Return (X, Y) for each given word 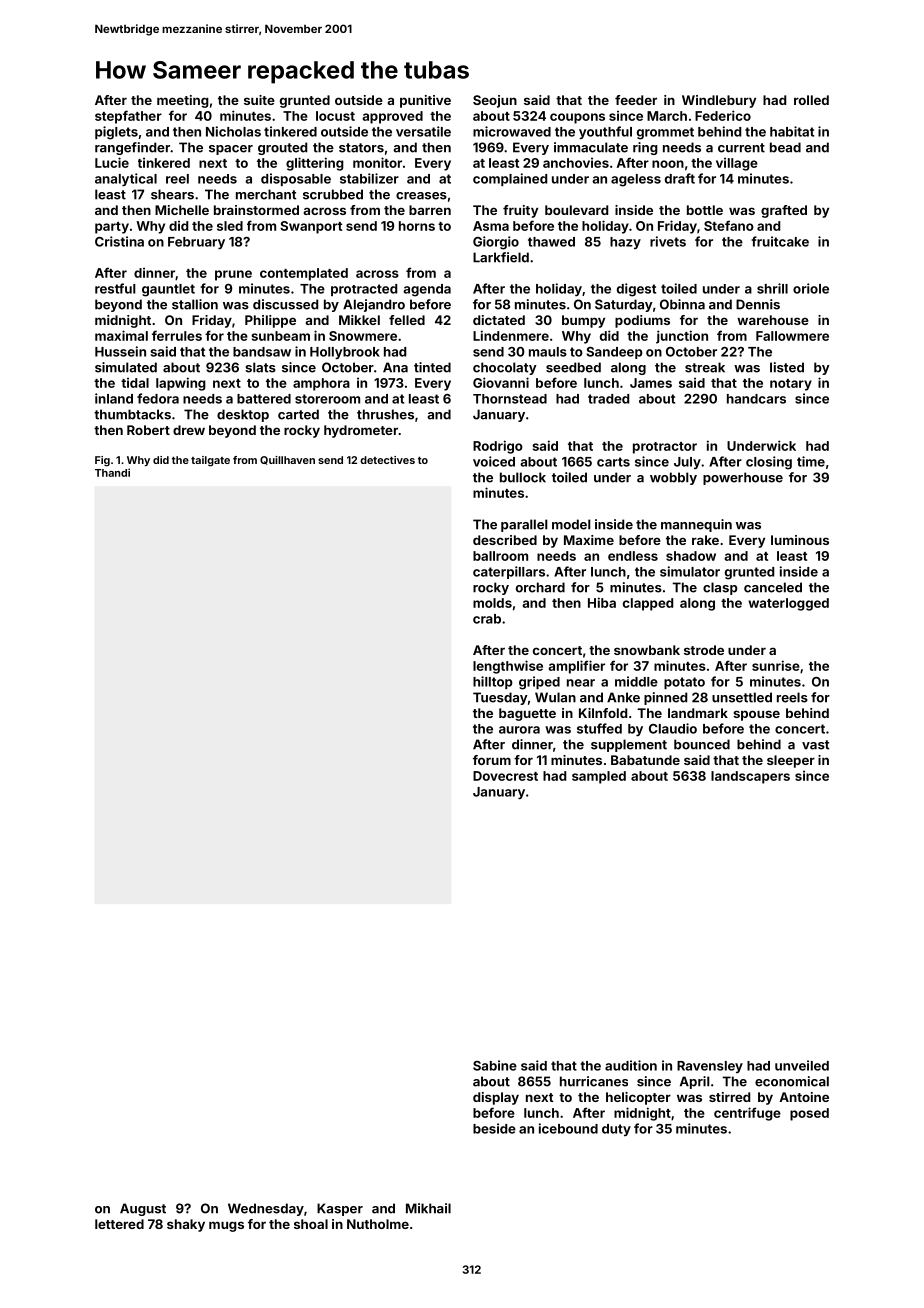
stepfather (128, 117)
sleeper (791, 761)
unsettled (742, 697)
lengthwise (508, 667)
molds (492, 603)
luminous (800, 540)
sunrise (776, 665)
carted (298, 414)
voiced (494, 461)
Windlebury (719, 101)
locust (335, 116)
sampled (599, 777)
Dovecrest (505, 776)
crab (487, 619)
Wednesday (266, 1209)
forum (492, 760)
